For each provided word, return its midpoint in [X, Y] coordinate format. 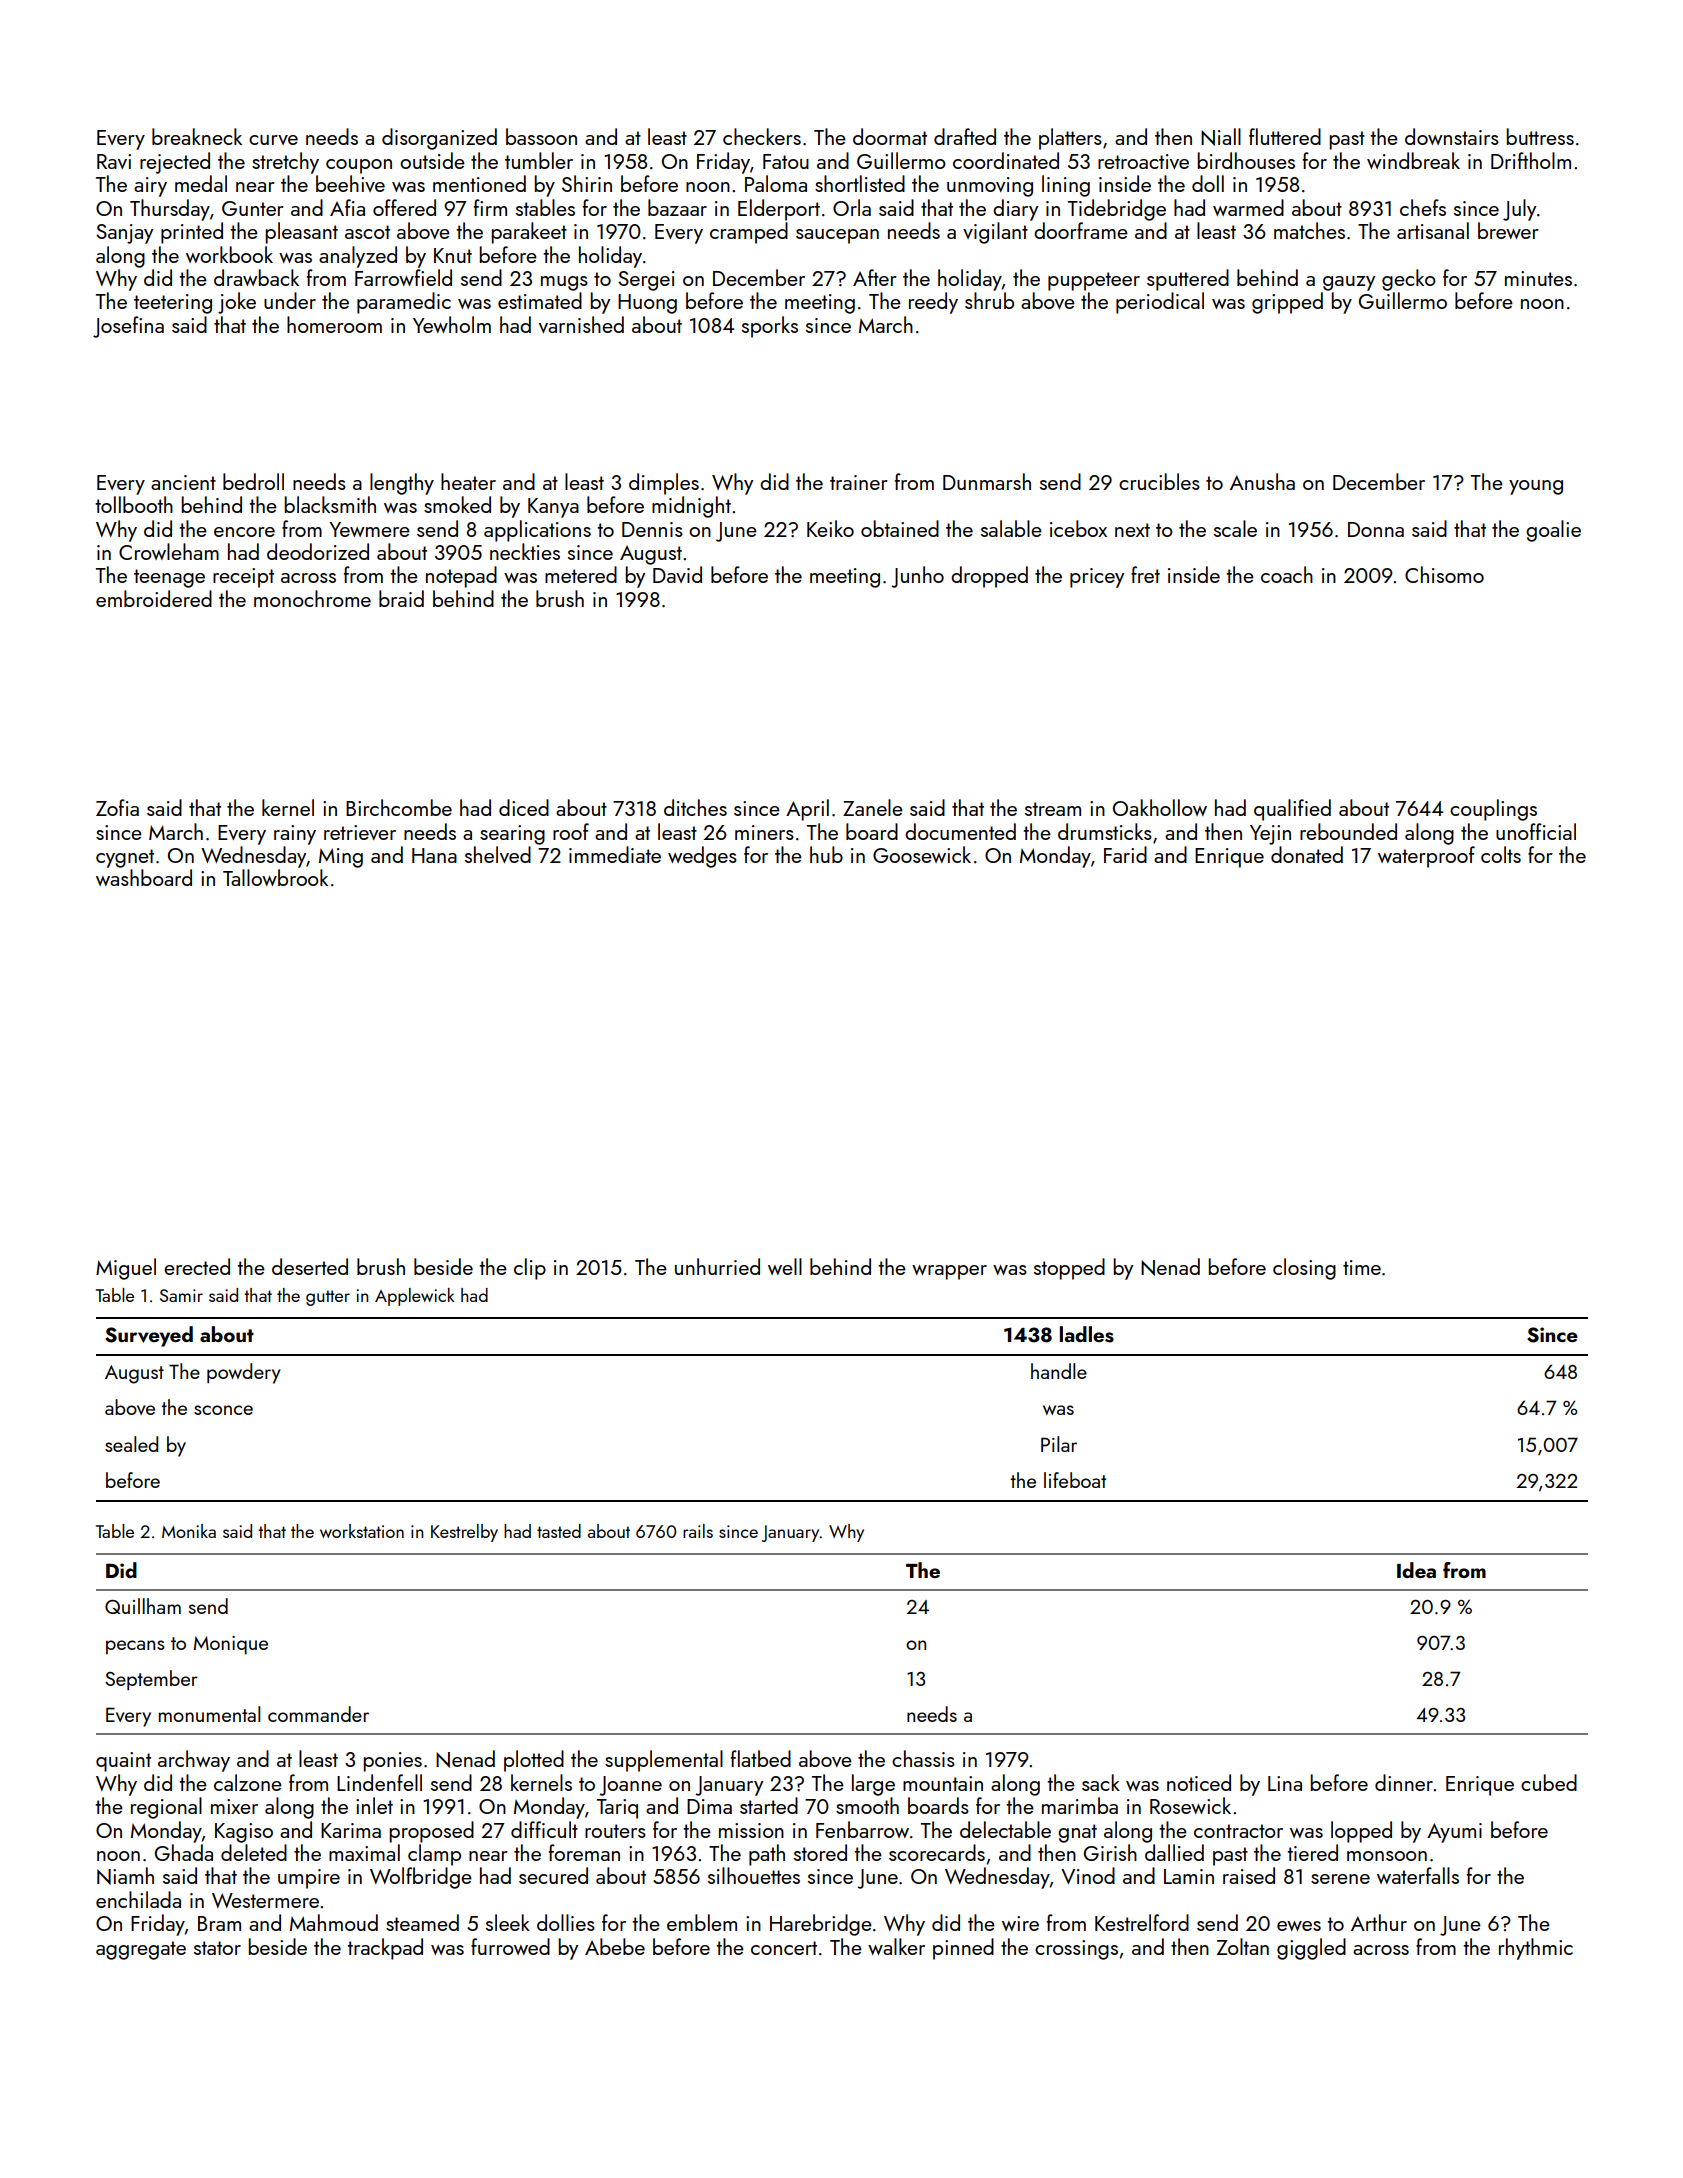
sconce [223, 1410]
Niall [1221, 137]
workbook [229, 254]
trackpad [385, 1949]
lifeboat [1075, 1480]
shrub [989, 300]
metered [581, 574]
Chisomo [1444, 574]
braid [401, 598]
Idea [1416, 1570]
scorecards [937, 1852]
